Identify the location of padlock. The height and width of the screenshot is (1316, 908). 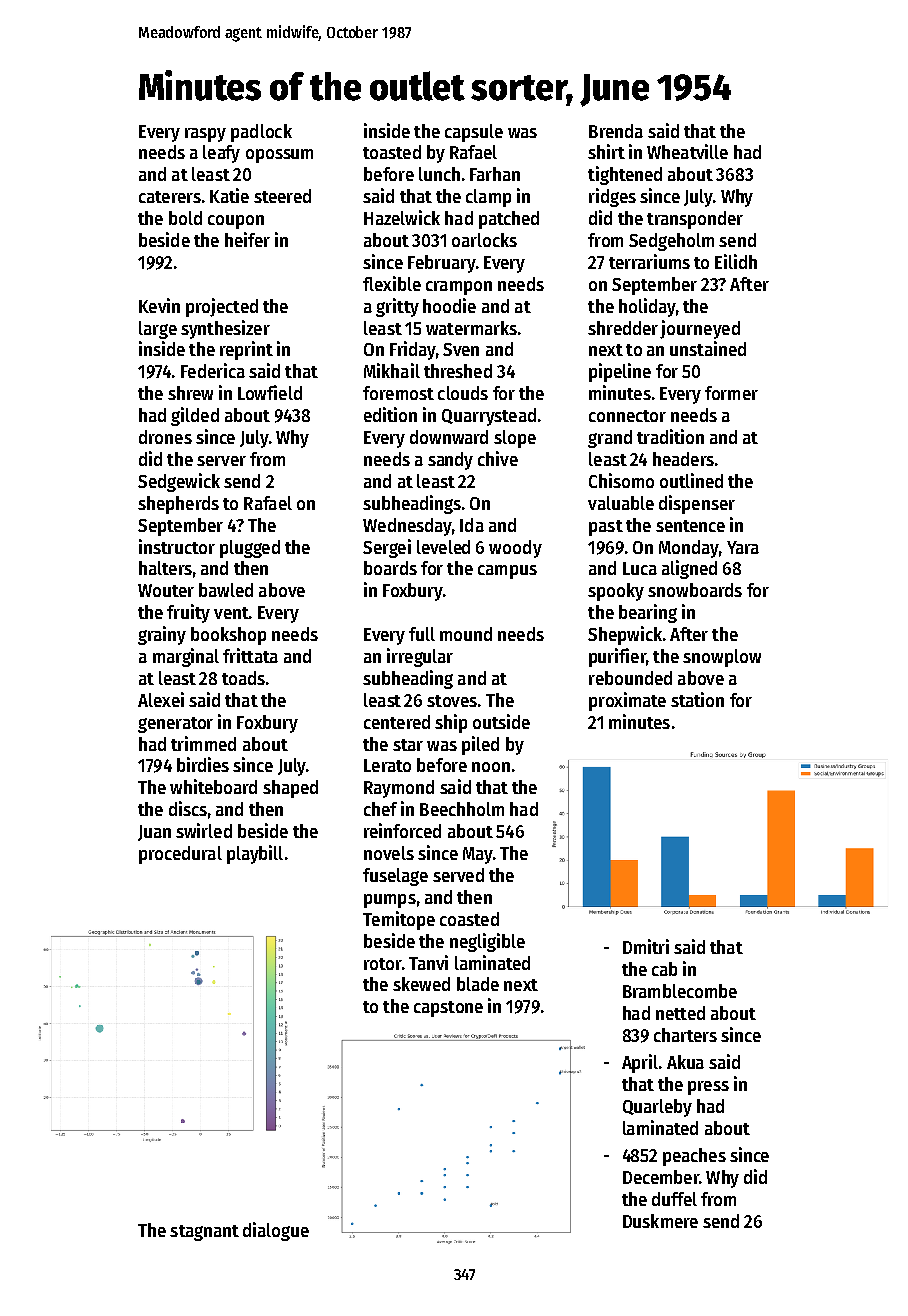
(261, 133).
